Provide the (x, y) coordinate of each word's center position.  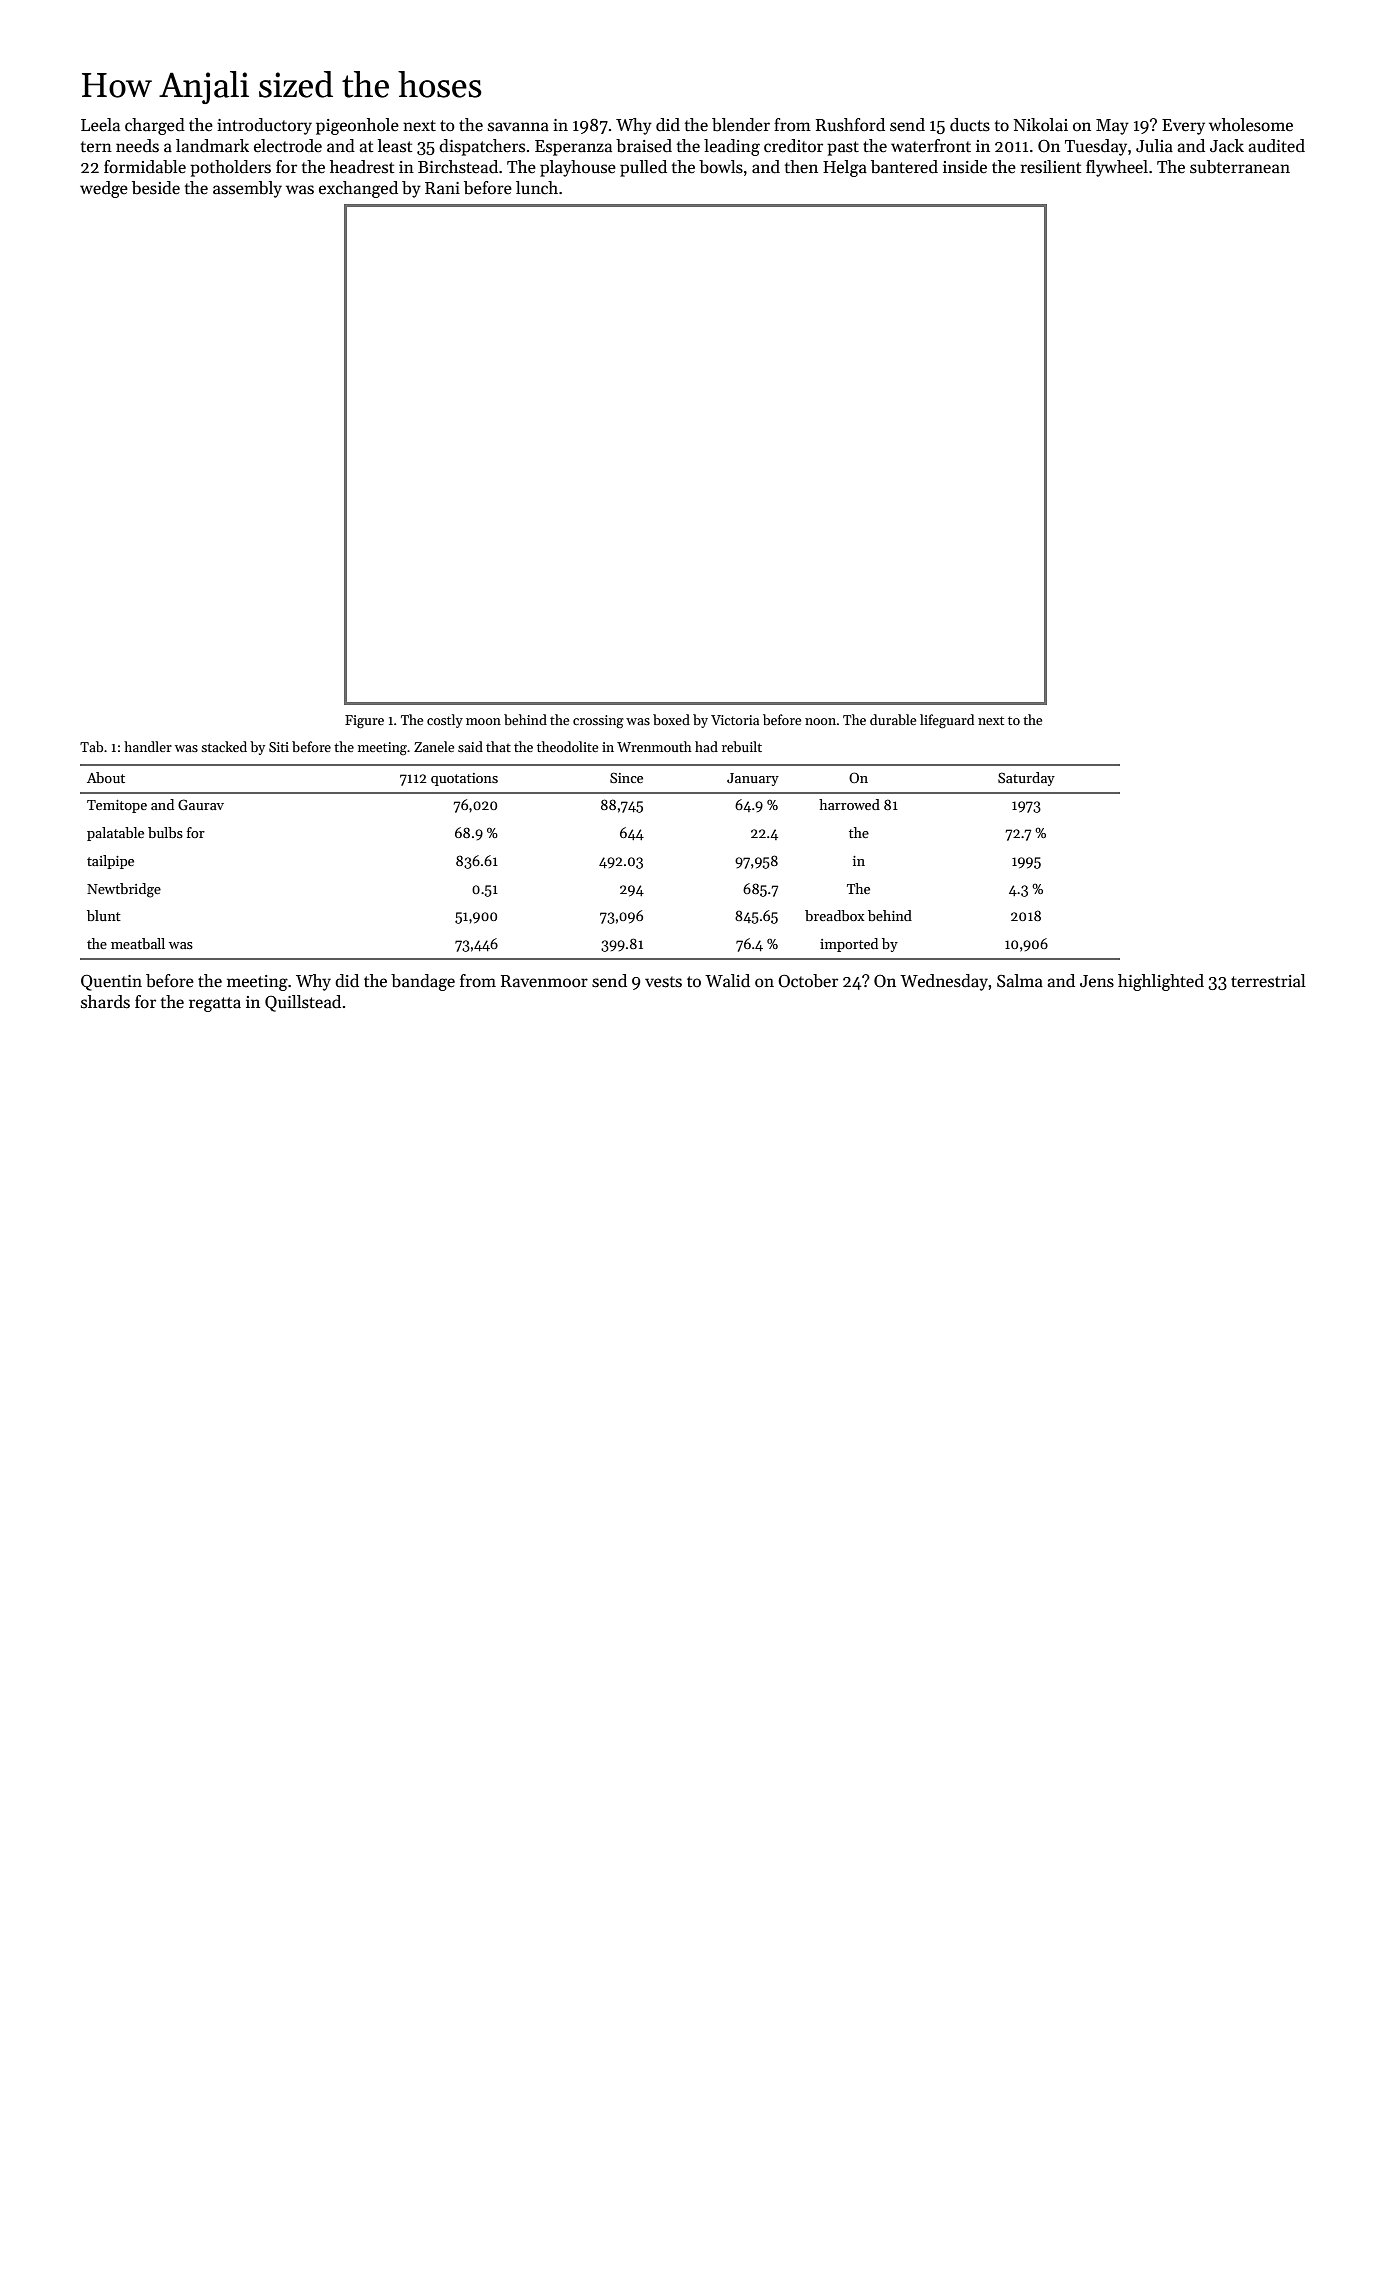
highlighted (1161, 982)
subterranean (1240, 167)
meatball (138, 943)
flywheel (1117, 168)
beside (156, 188)
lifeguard (947, 721)
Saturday (1026, 779)
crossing (598, 721)
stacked (224, 746)
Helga (845, 168)
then (801, 167)
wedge (104, 189)
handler (148, 746)
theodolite (567, 746)
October (808, 981)
